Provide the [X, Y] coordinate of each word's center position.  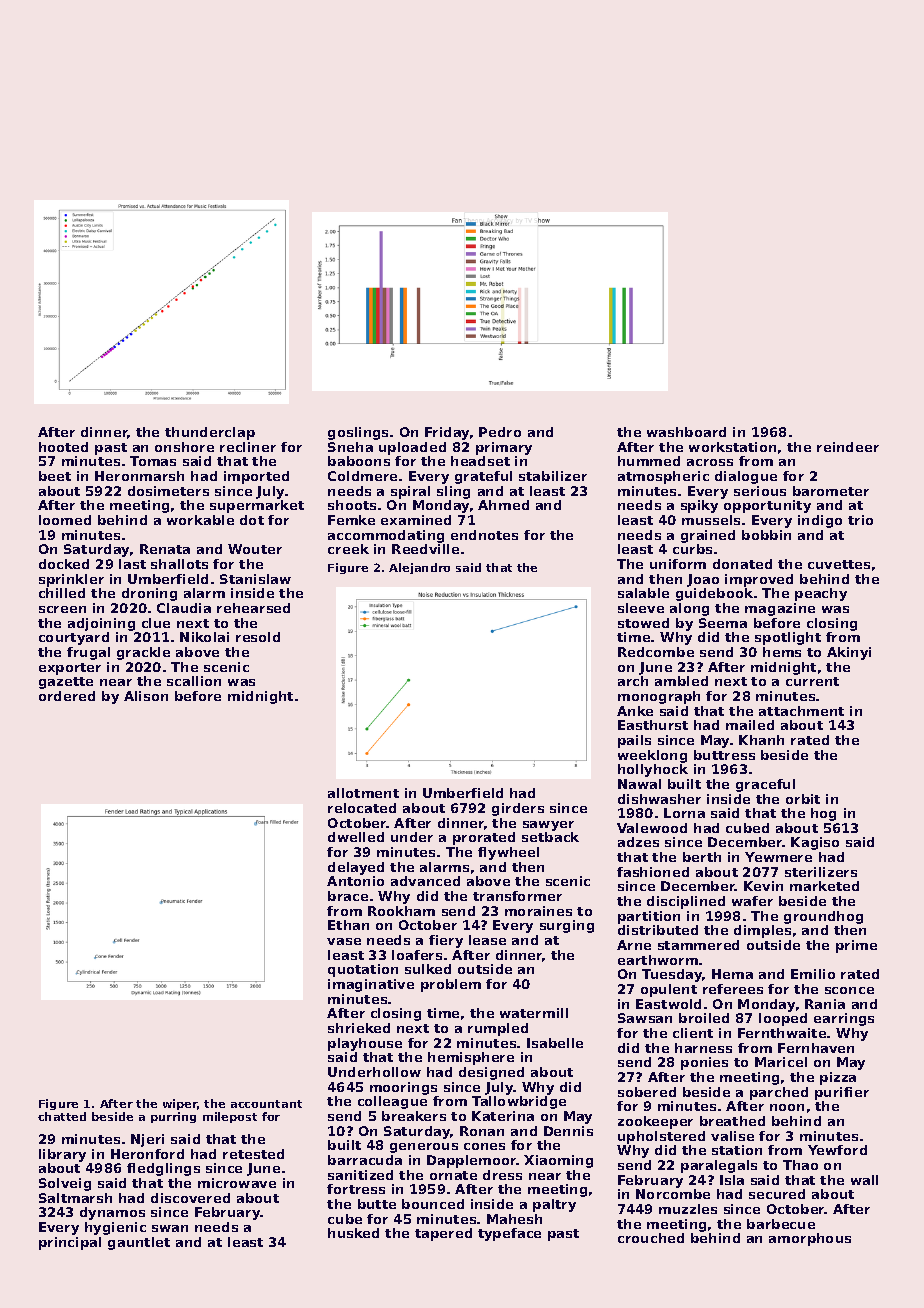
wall [864, 1180]
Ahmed [503, 505]
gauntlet [139, 1243]
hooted [63, 447]
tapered [443, 1234]
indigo [820, 521]
